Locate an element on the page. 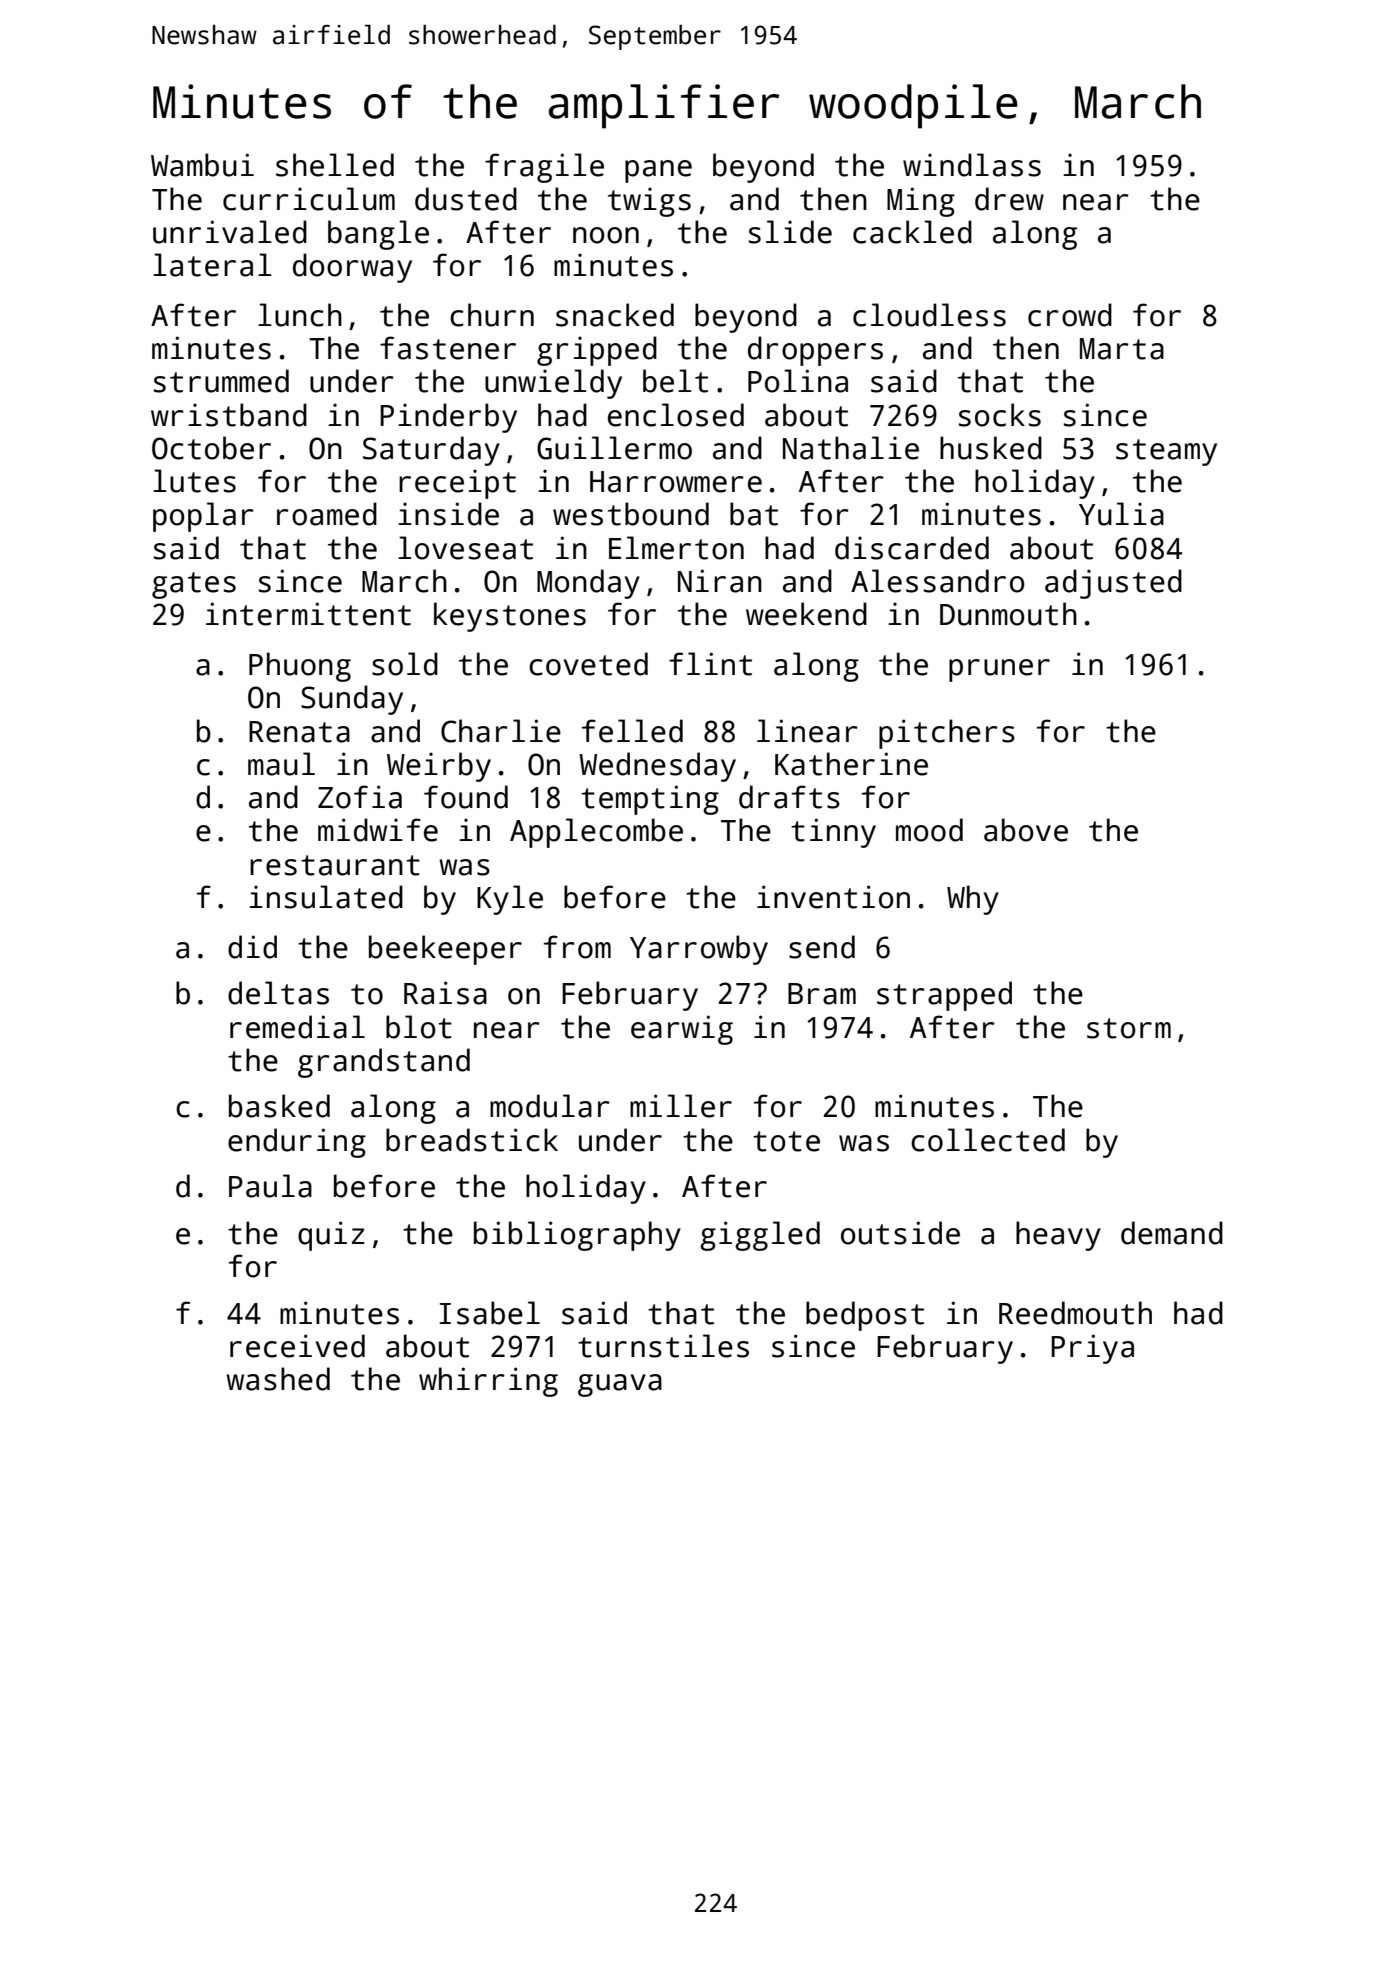 This image has height=1969, width=1386. keystones is located at coordinates (510, 617).
